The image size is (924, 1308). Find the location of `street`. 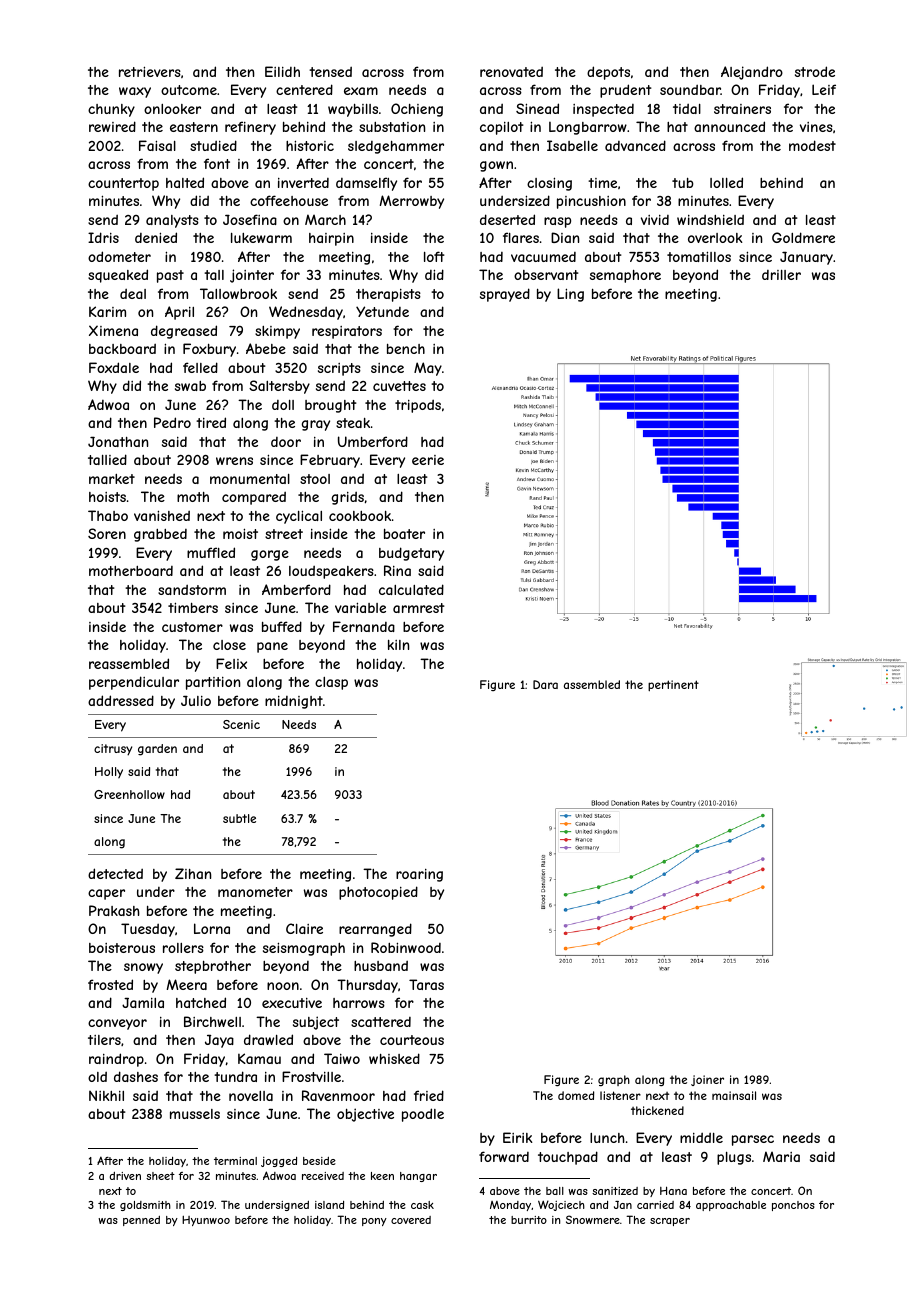

street is located at coordinates (284, 534).
